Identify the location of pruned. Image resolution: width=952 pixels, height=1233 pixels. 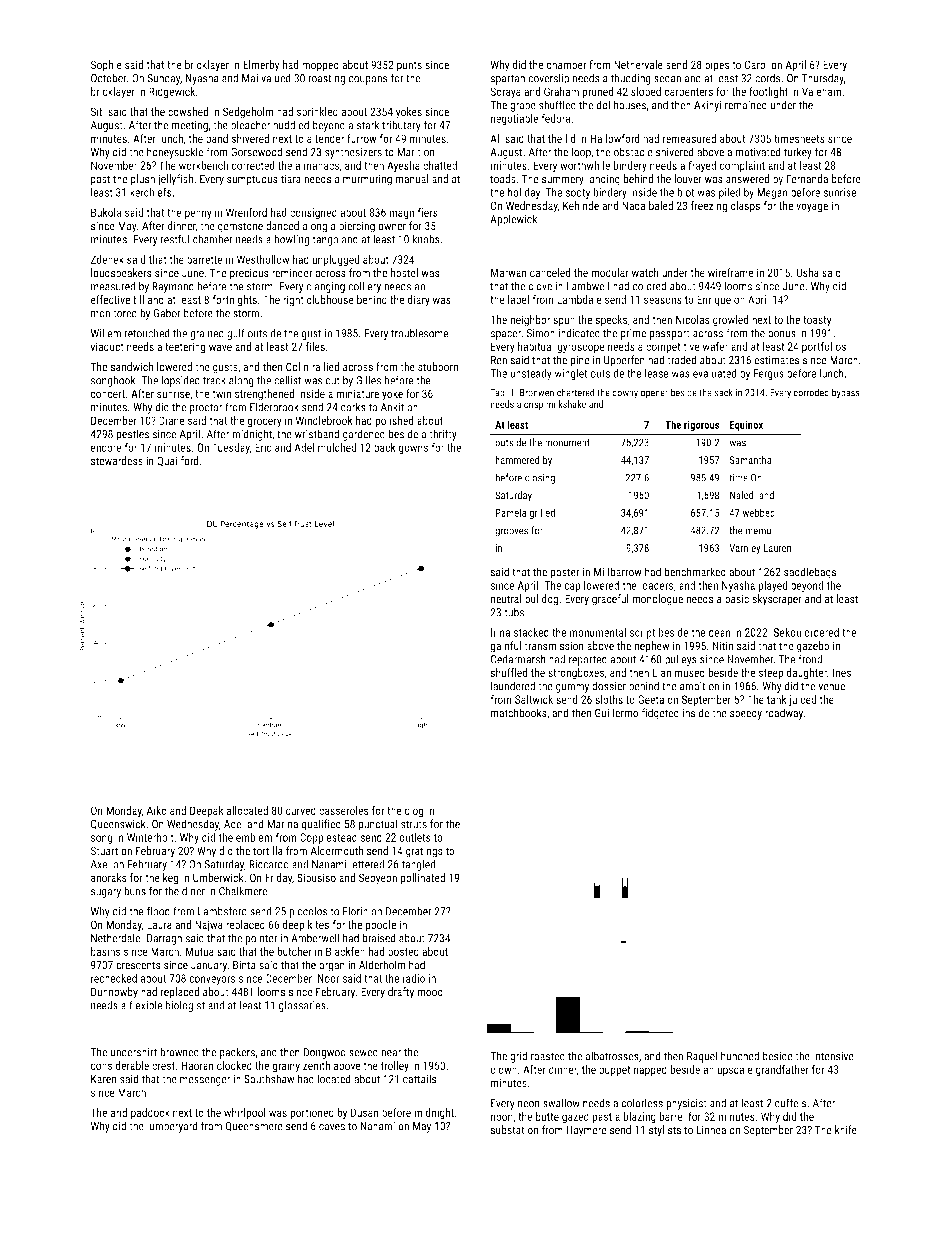
(598, 93).
